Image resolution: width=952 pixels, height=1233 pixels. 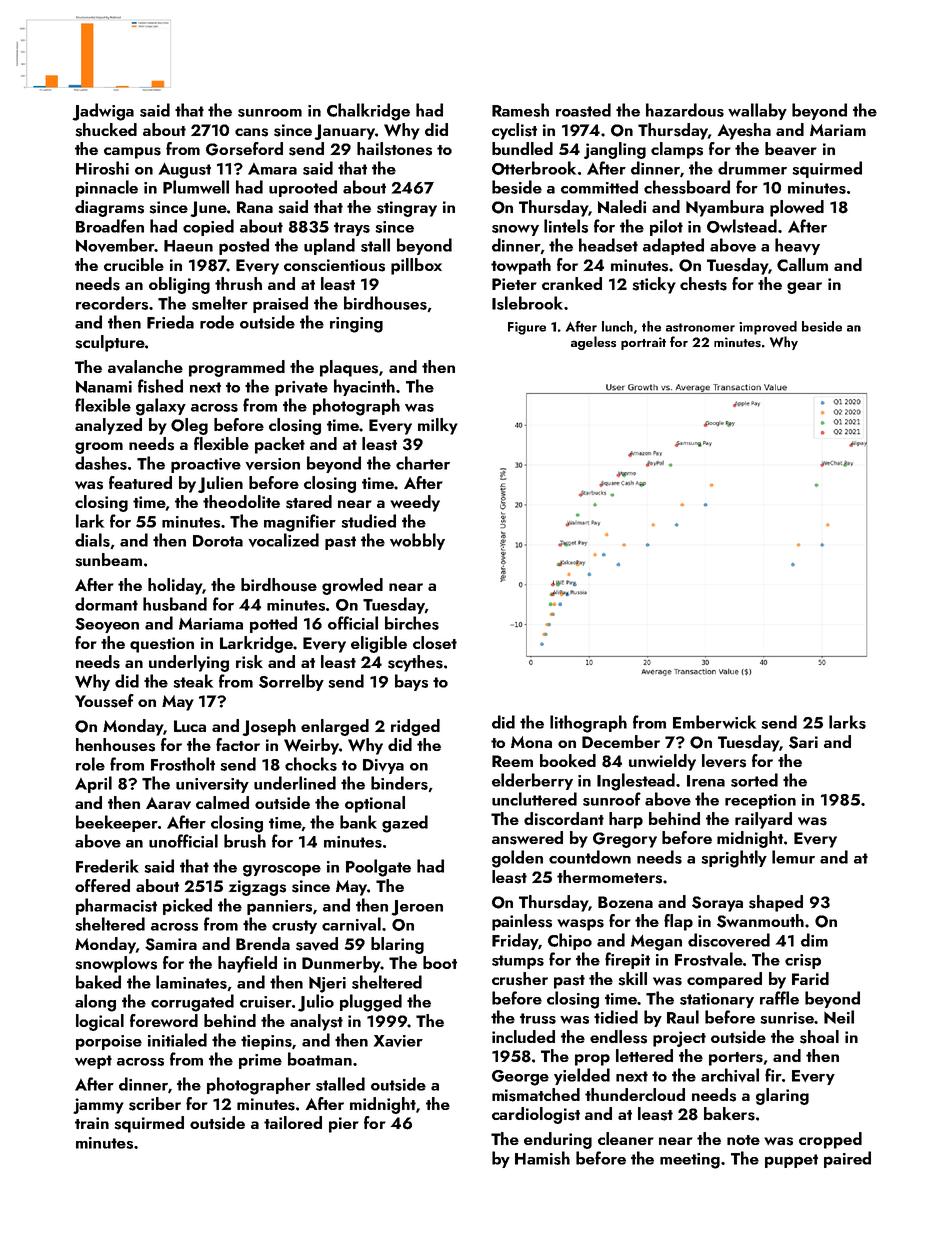 I want to click on meeting, so click(x=690, y=1161).
